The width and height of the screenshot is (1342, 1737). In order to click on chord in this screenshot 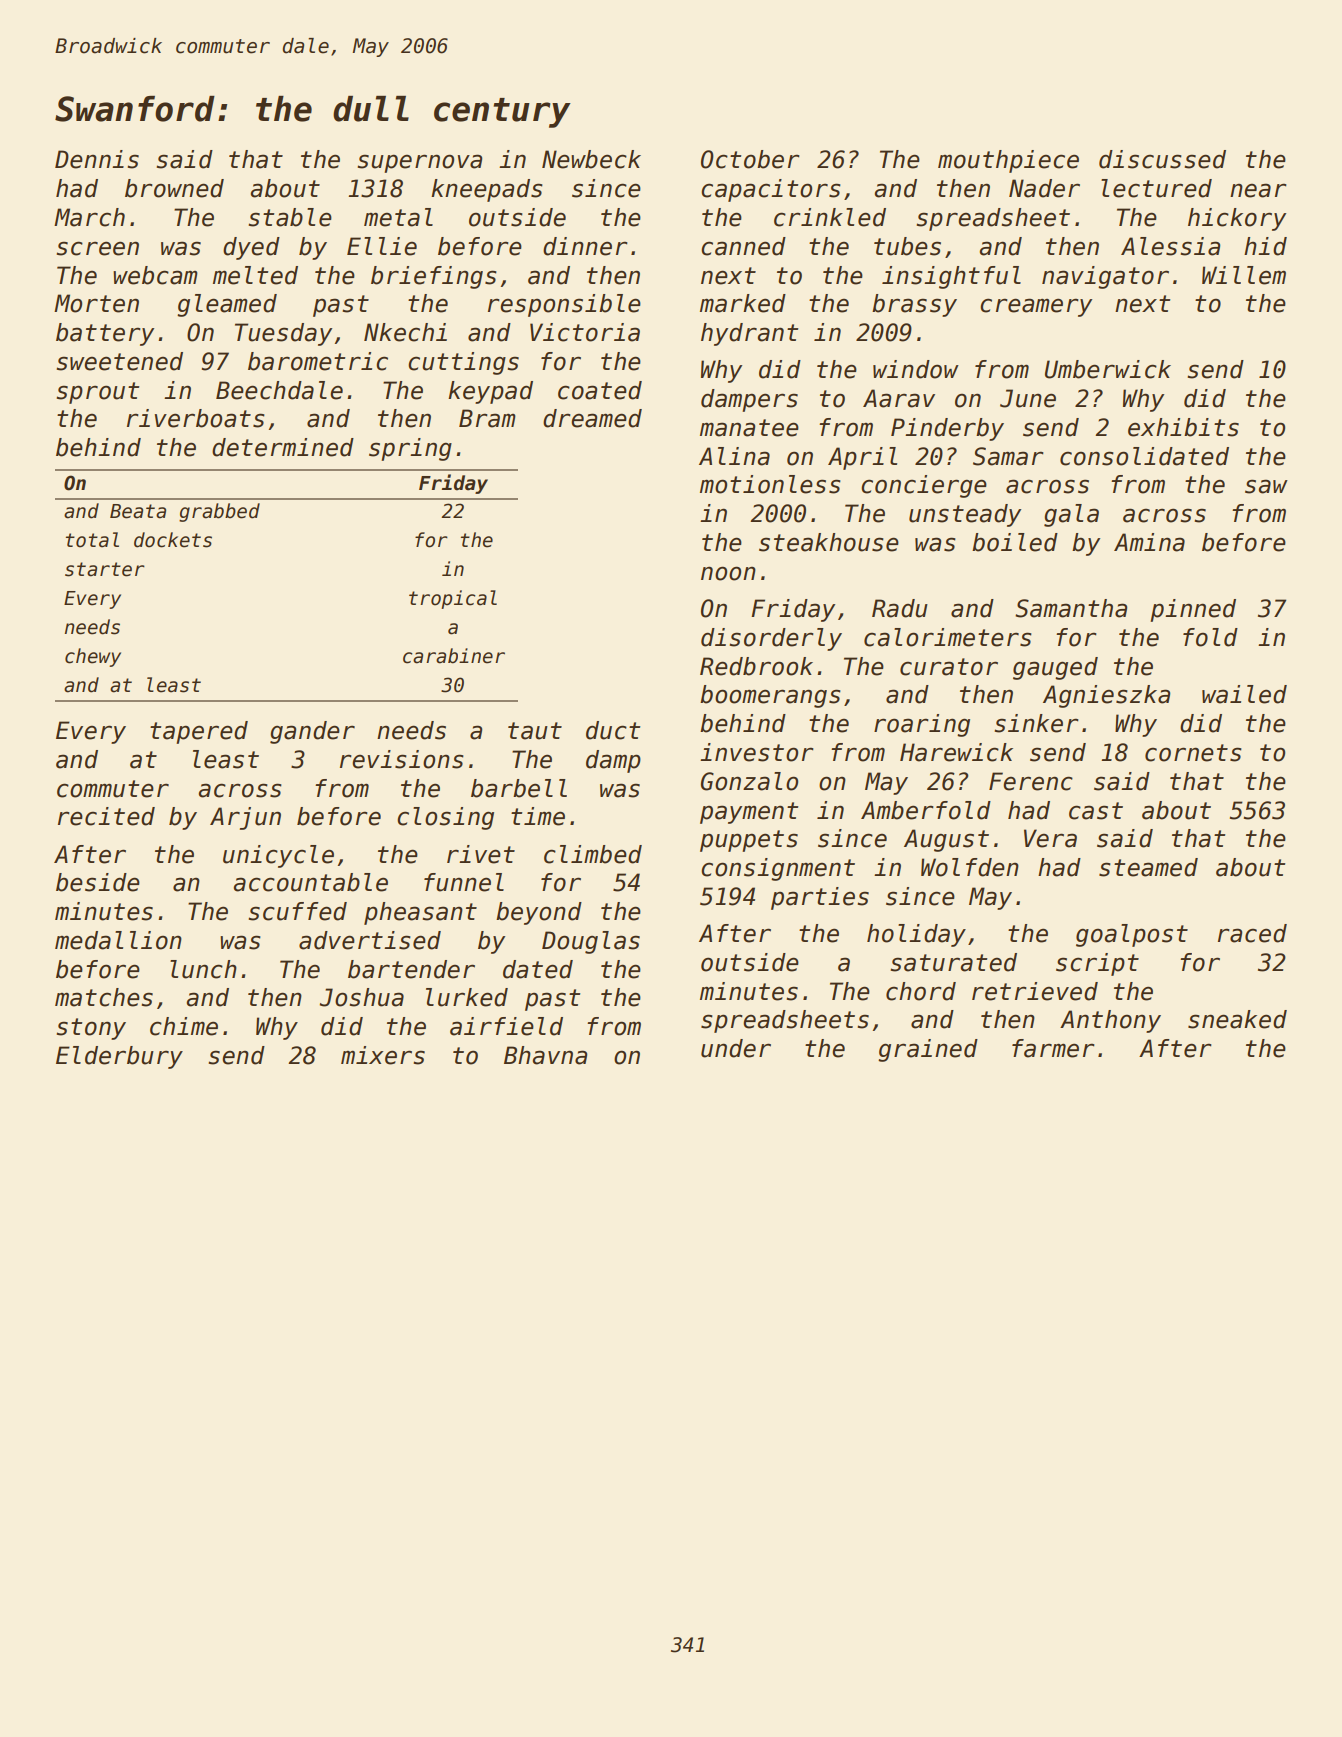, I will do `click(921, 991)`.
